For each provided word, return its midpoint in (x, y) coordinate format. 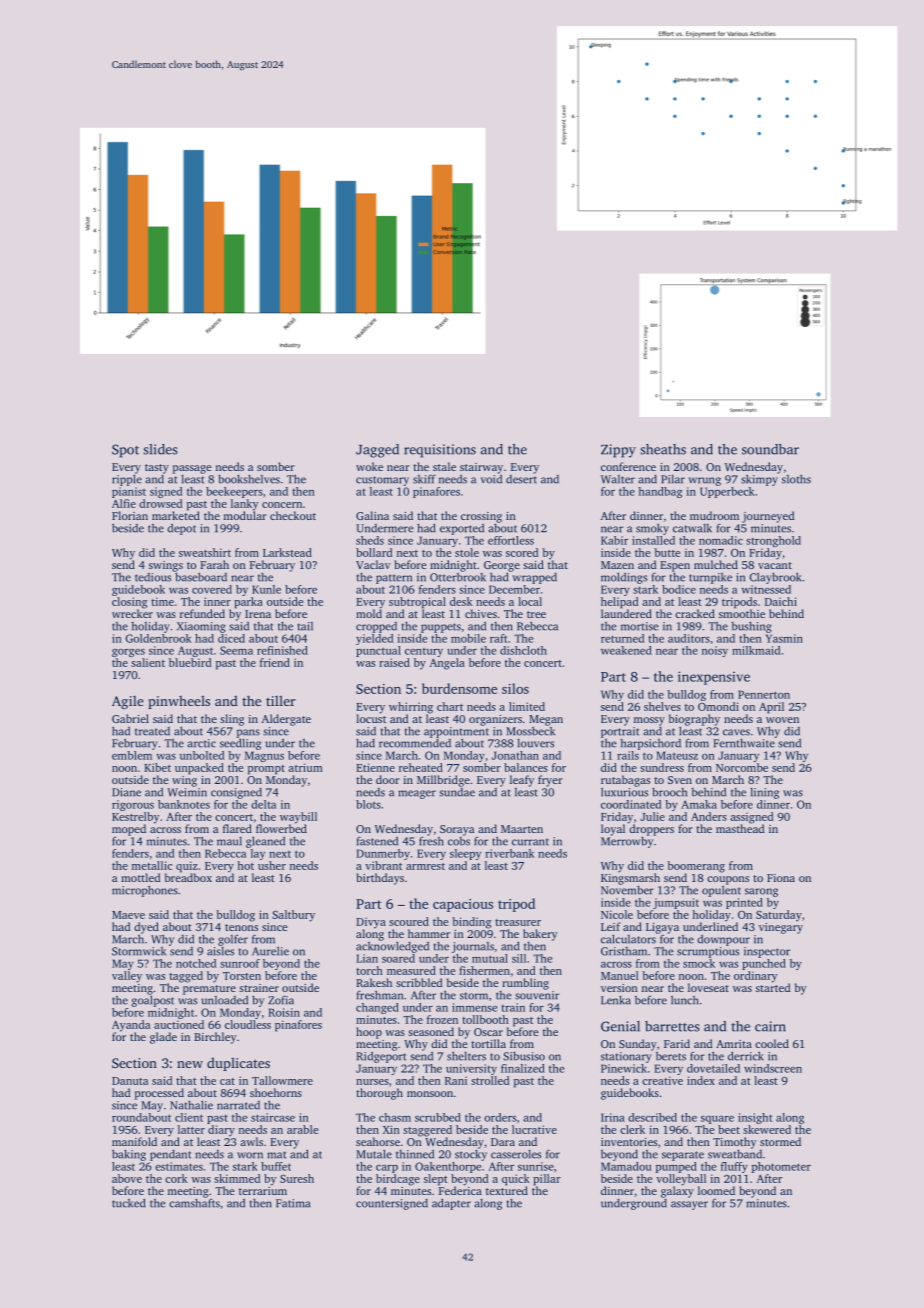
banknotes (184, 804)
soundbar (770, 449)
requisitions (440, 451)
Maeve (128, 915)
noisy (715, 651)
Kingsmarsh (630, 879)
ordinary (756, 977)
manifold (134, 1141)
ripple (127, 480)
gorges (128, 653)
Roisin (284, 1012)
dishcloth (523, 650)
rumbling (525, 984)
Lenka (616, 1000)
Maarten (522, 829)
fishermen (484, 970)
